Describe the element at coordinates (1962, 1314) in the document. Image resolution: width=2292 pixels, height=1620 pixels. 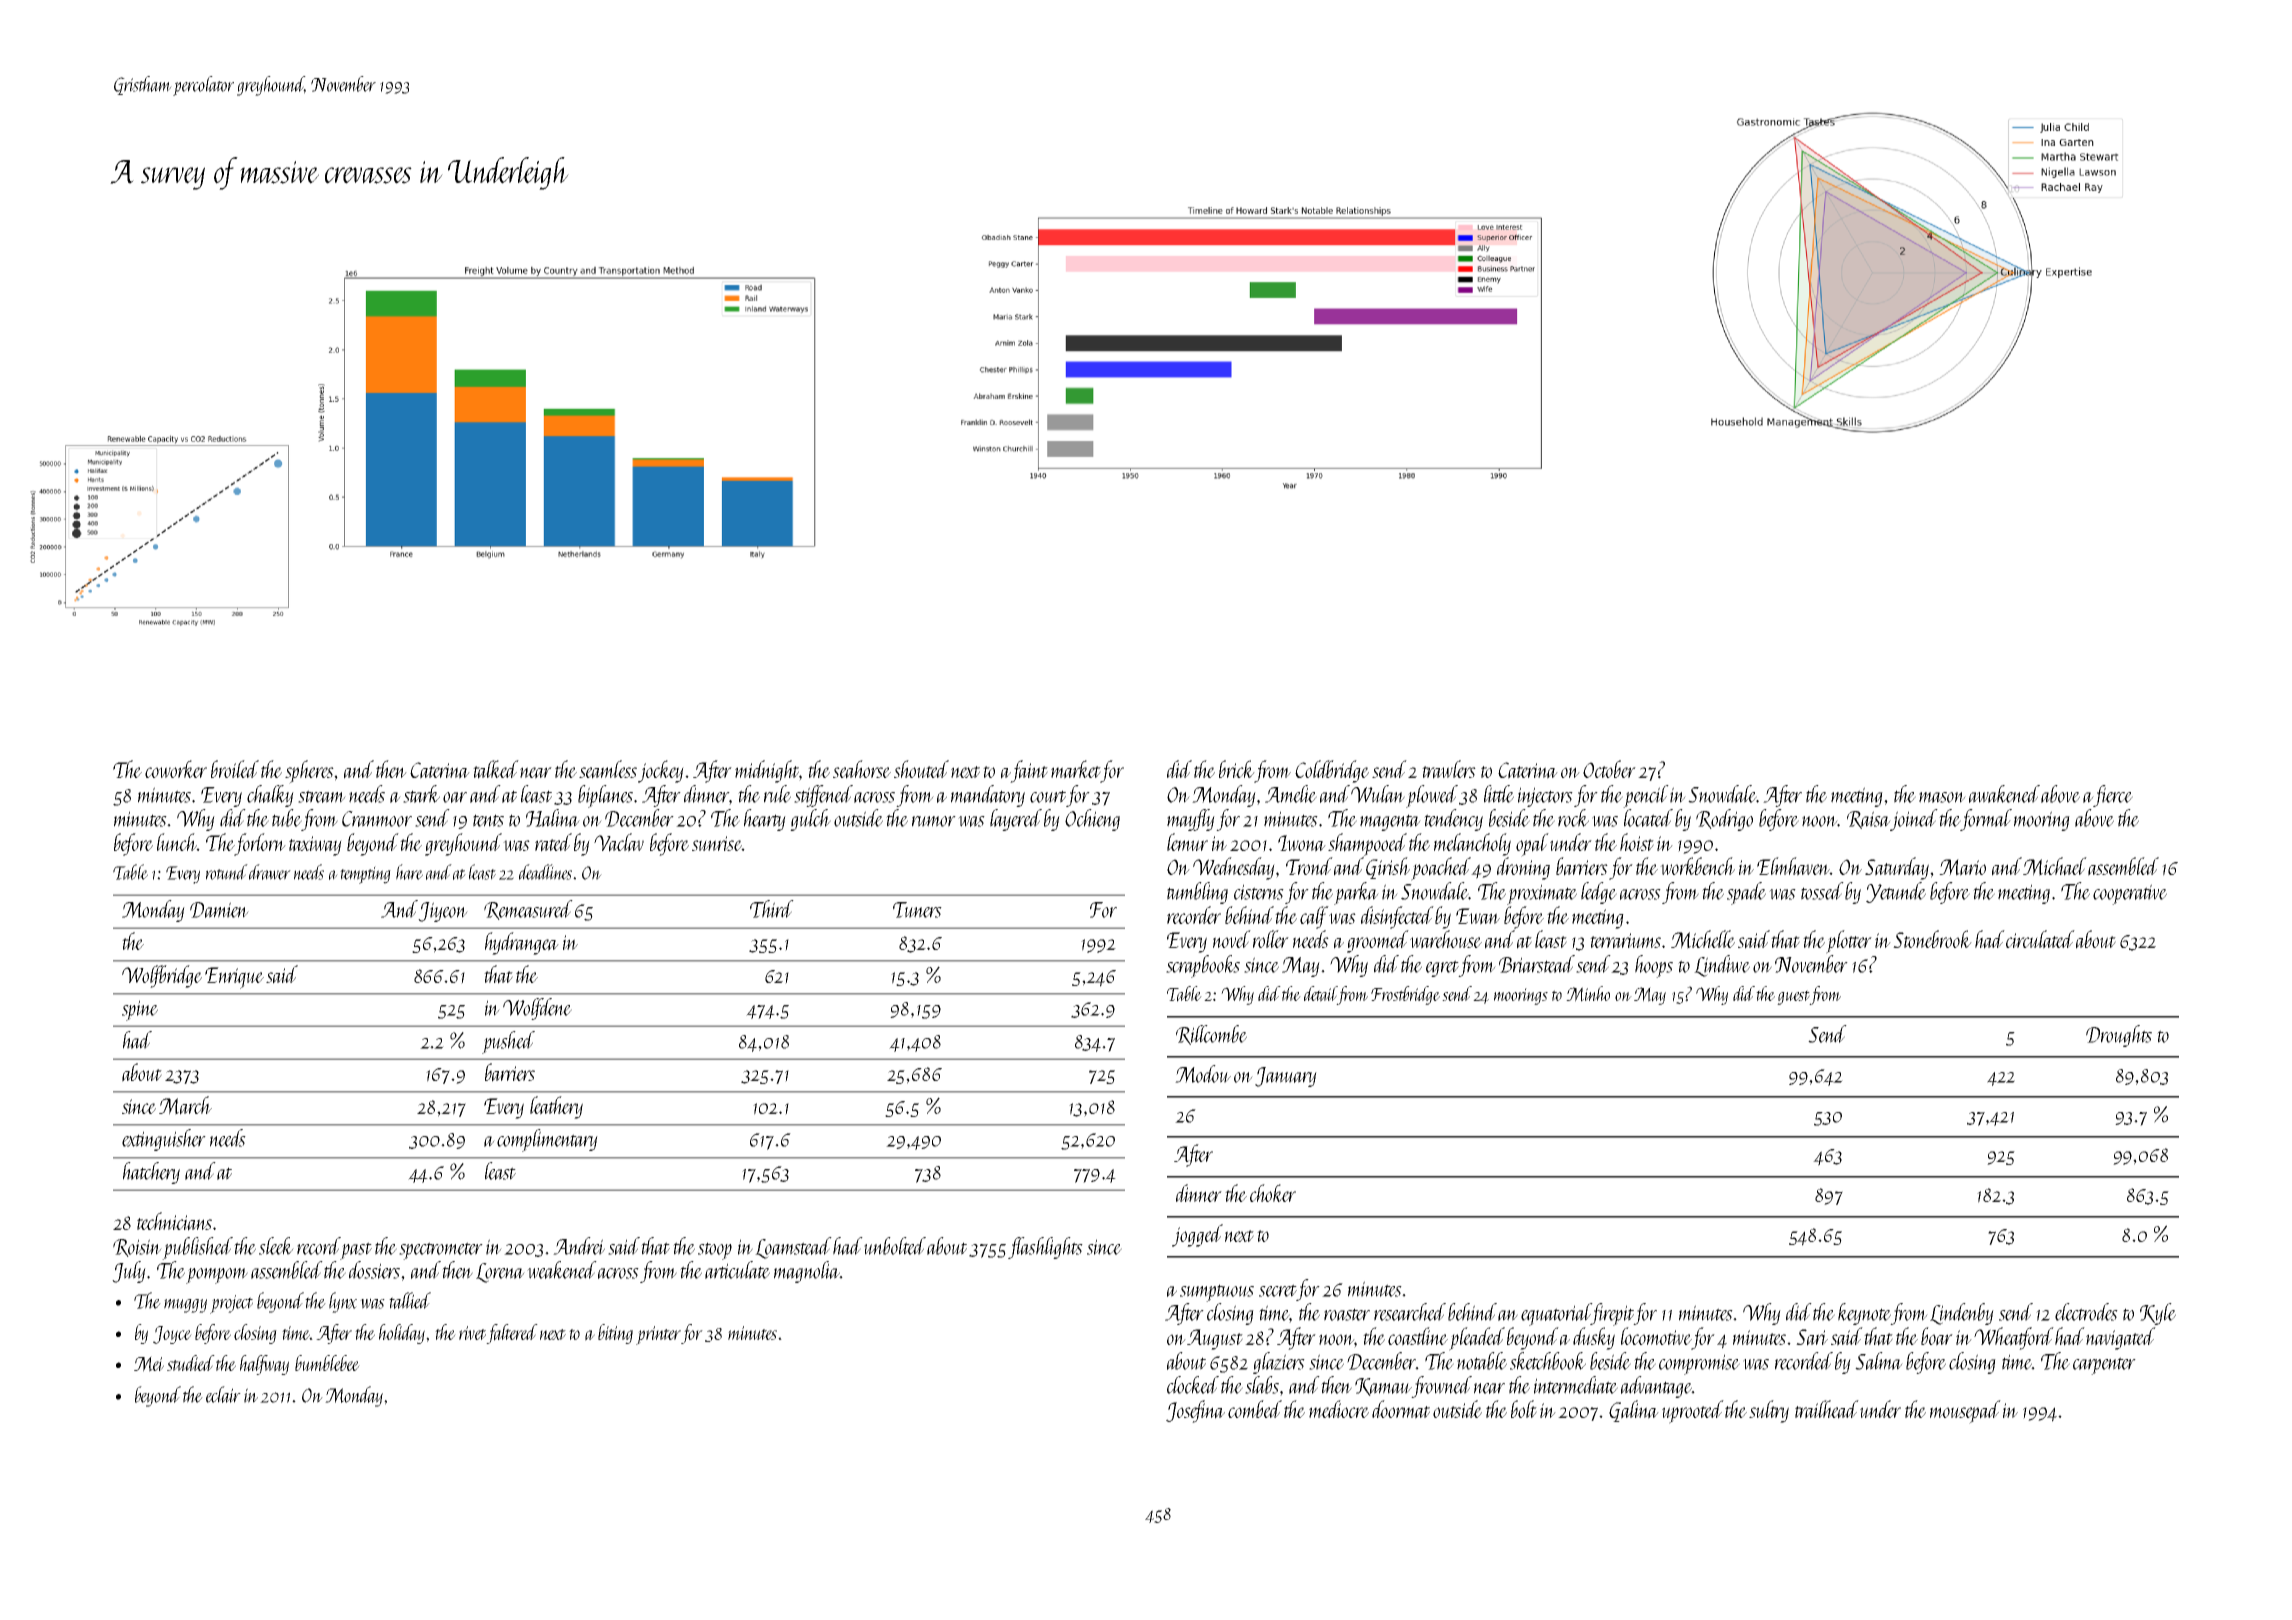
I see `Lindenby` at that location.
